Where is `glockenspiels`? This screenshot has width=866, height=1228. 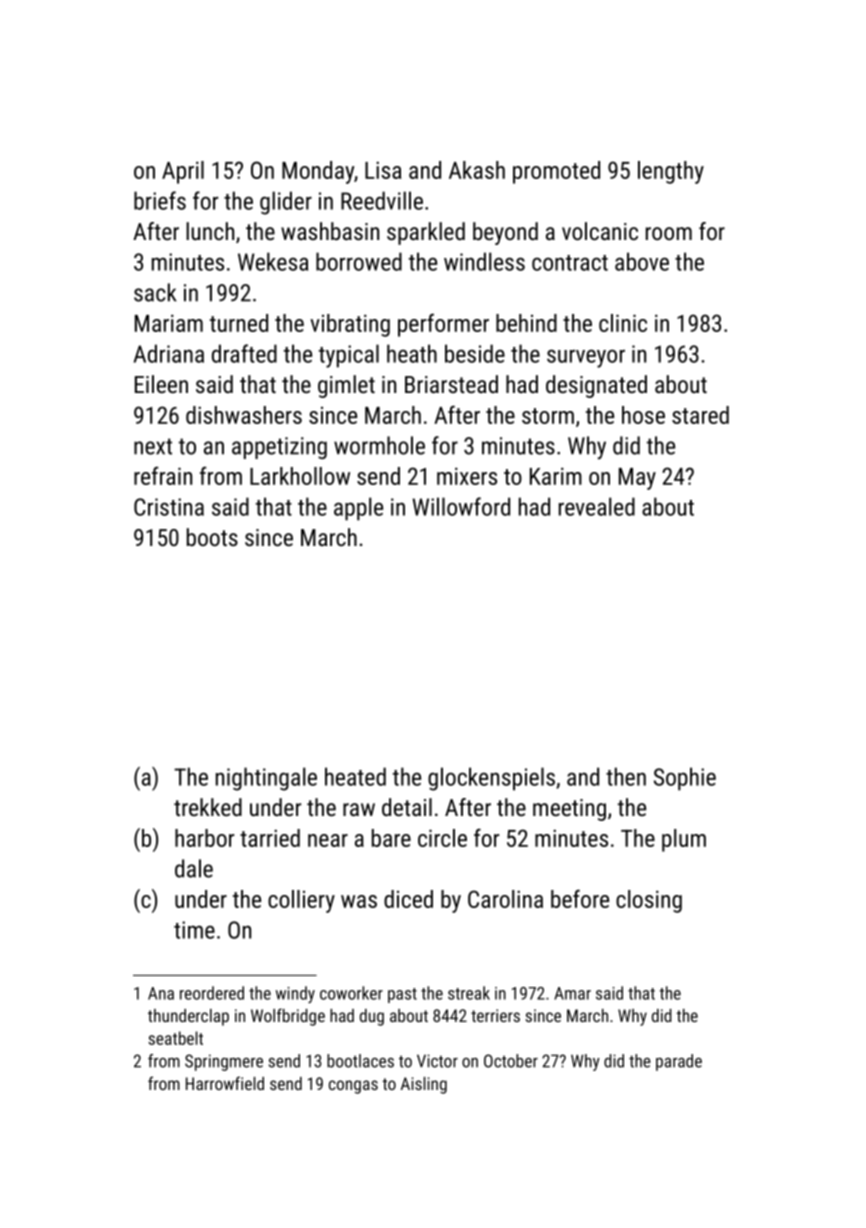
glockenspiels is located at coordinates (491, 779).
